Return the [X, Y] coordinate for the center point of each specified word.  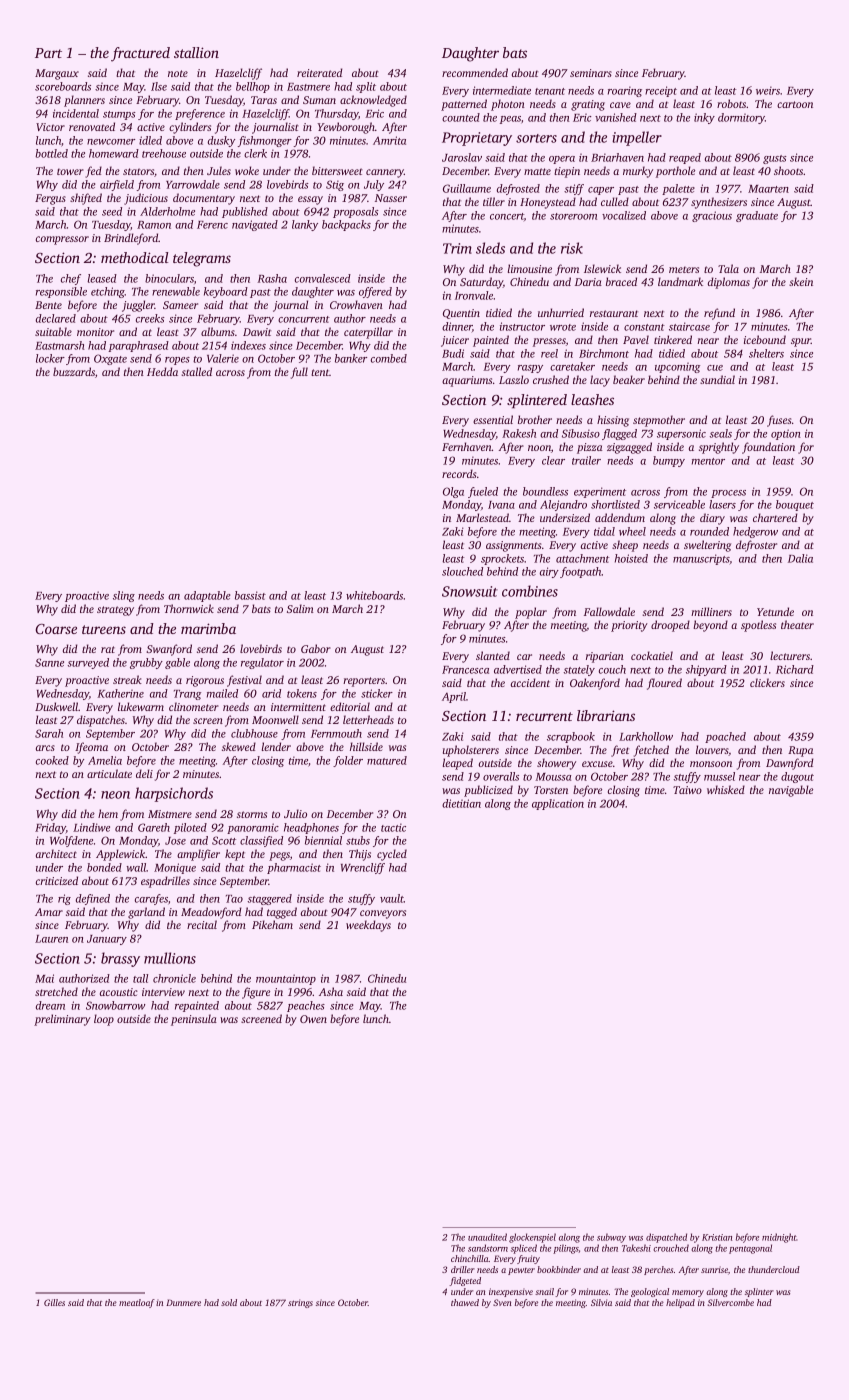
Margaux [57, 74]
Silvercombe [730, 1302]
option [786, 434]
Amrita [389, 140]
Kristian [717, 1237]
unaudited [487, 1237]
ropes [177, 361]
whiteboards [374, 595]
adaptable [207, 596]
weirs [768, 90]
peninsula [194, 1020]
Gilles [54, 1302]
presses [549, 342]
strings [300, 1303]
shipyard [706, 670]
